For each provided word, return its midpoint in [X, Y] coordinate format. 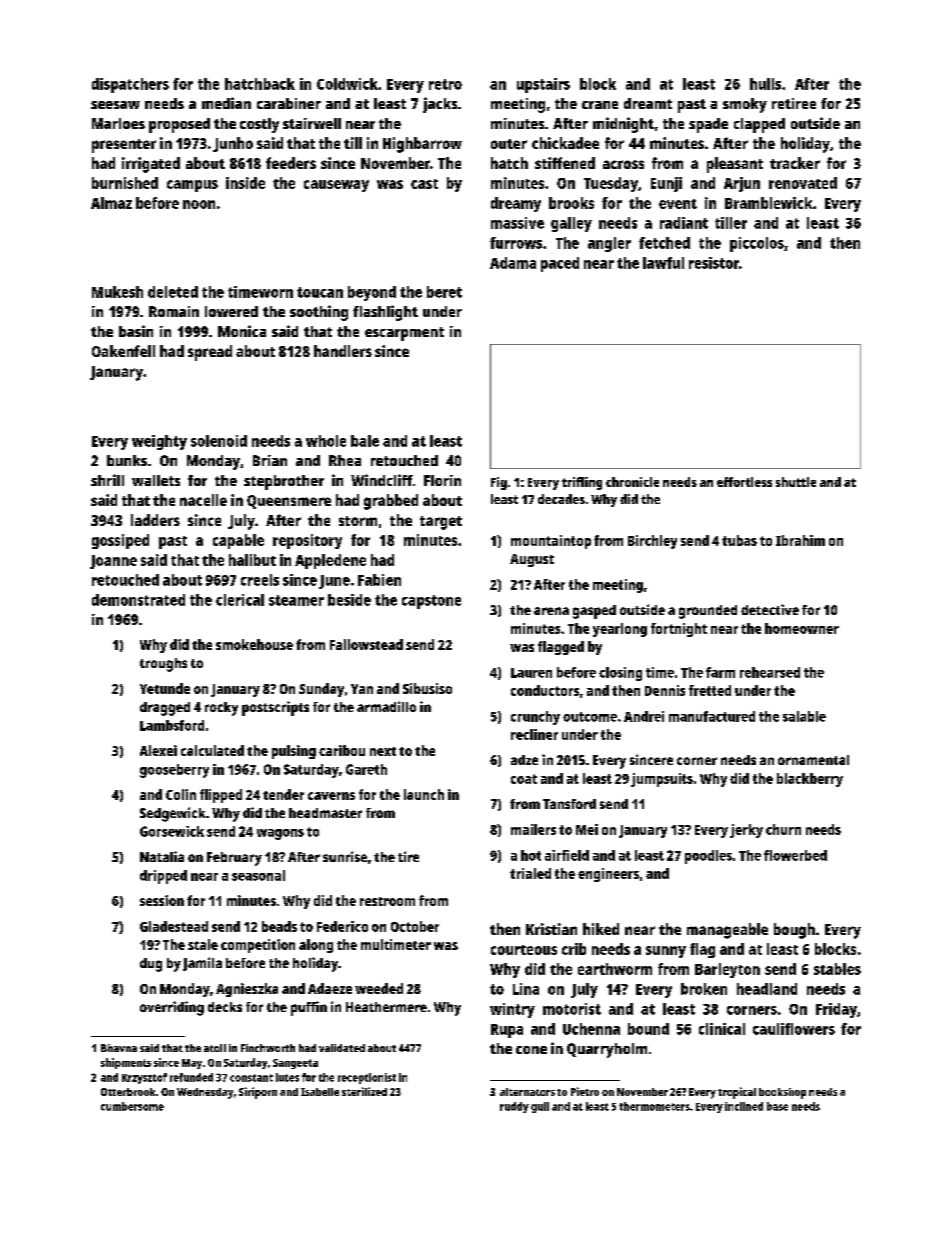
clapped [759, 125]
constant [251, 1078]
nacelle [203, 500]
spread [210, 353]
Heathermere [386, 1007]
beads [279, 926]
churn [783, 829]
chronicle [632, 482]
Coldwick [347, 84]
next [383, 751]
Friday [836, 1010]
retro [445, 84]
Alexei [158, 750]
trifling [582, 483]
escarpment [404, 334]
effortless [744, 482]
